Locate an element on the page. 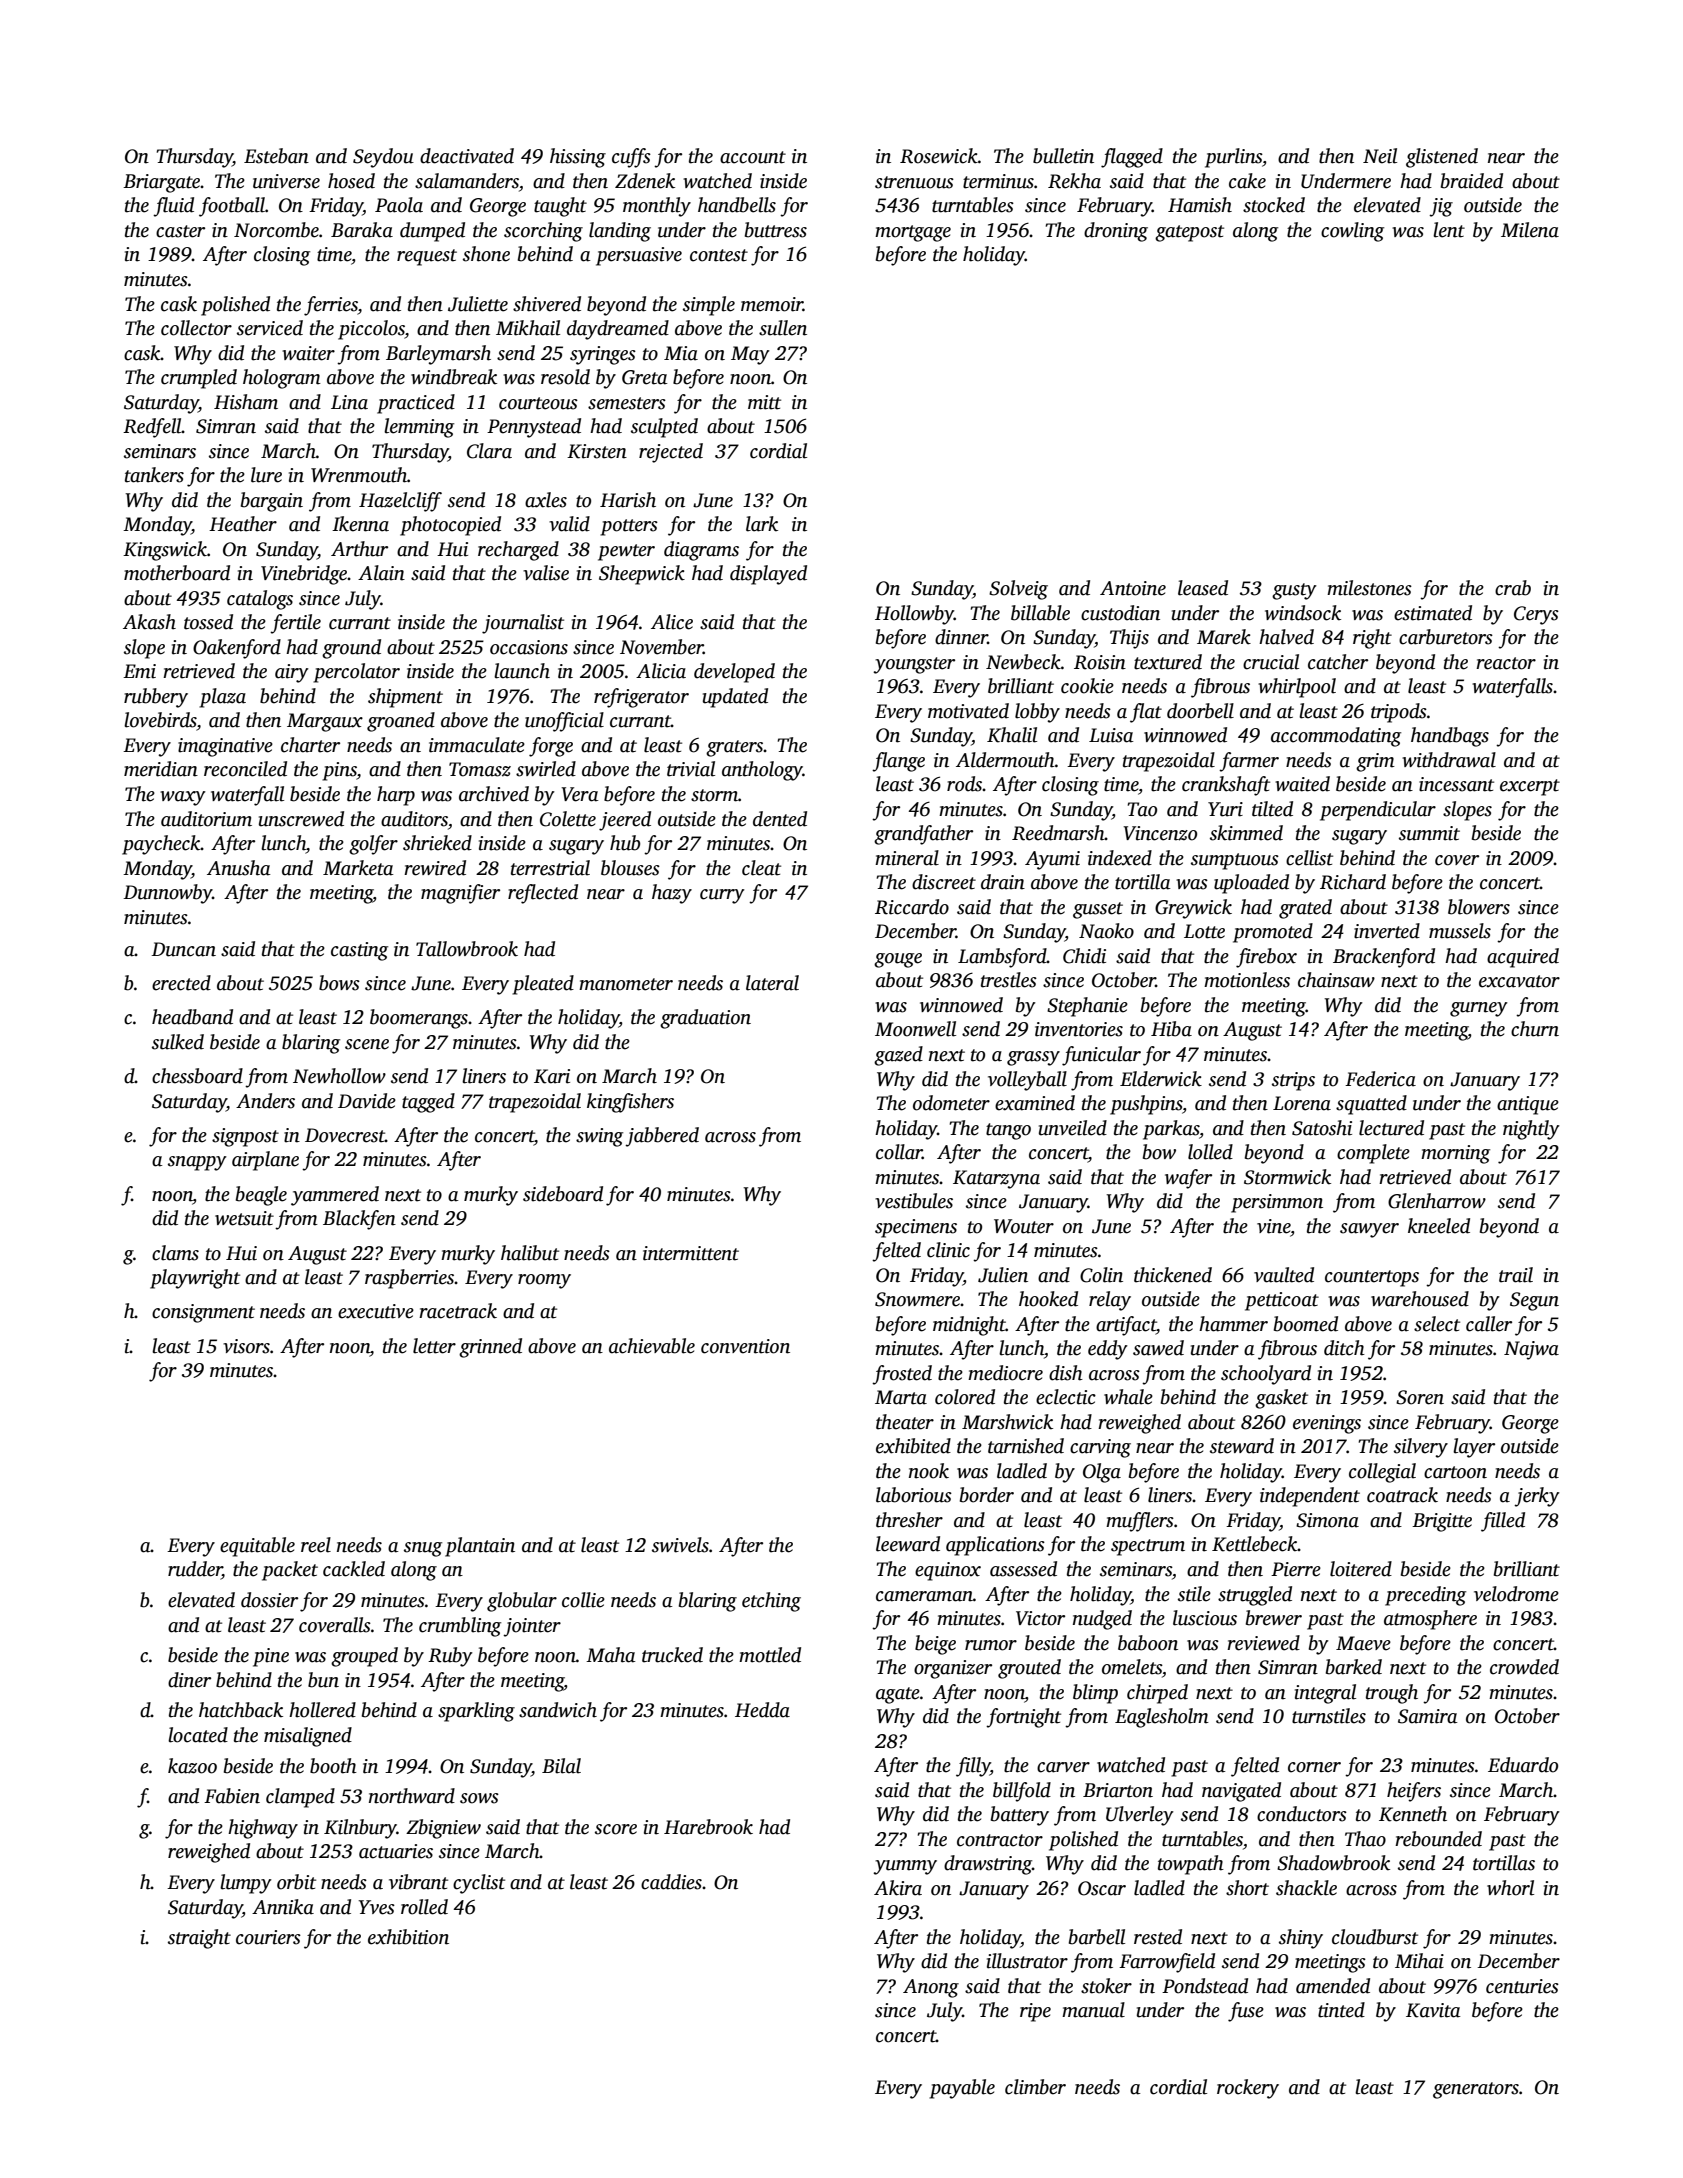 Image resolution: width=1683 pixels, height=2178 pixels. antique is located at coordinates (1528, 1105).
